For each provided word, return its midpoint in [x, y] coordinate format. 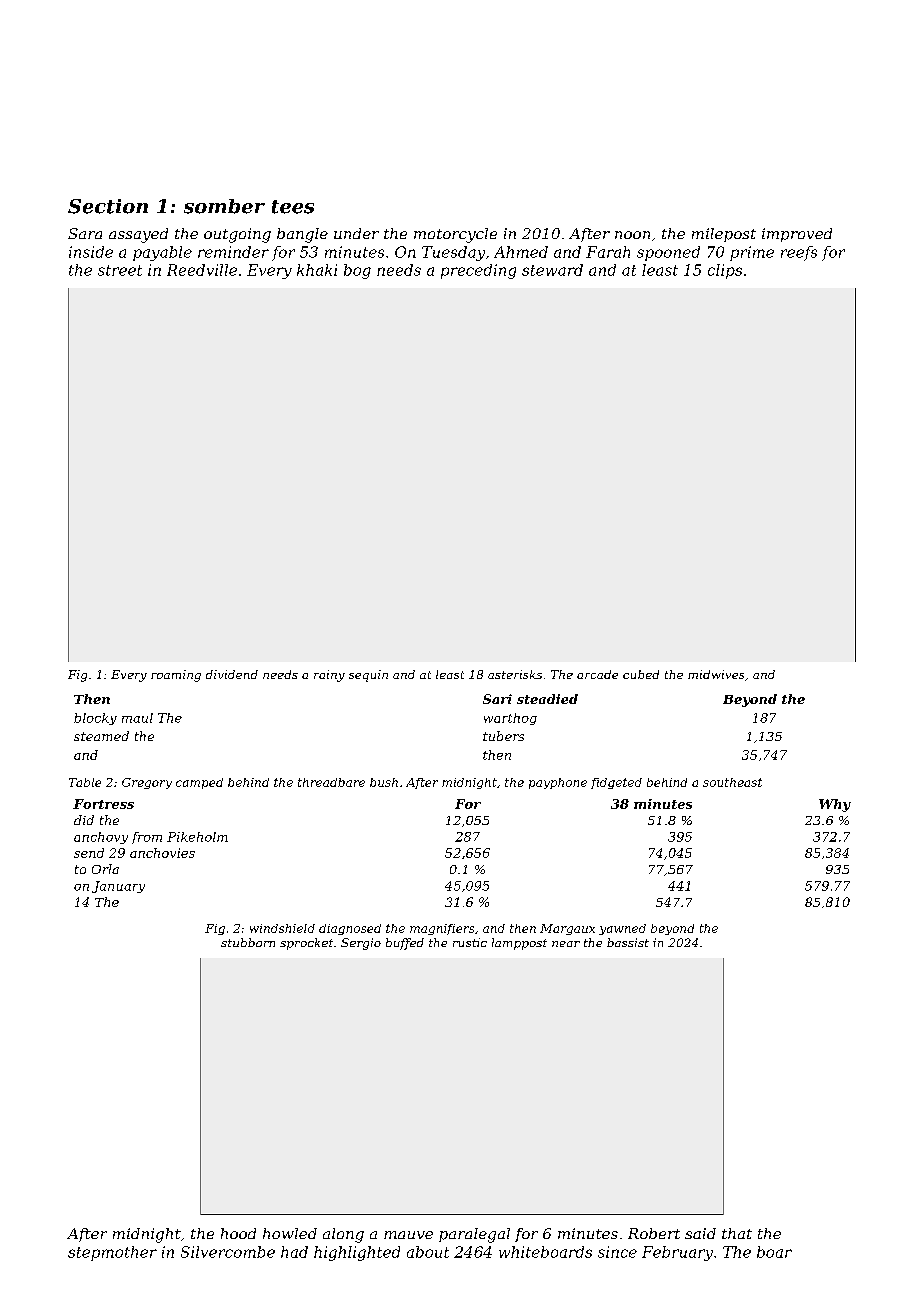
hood [238, 1233]
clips [725, 271]
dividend [232, 674]
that [737, 1233]
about [428, 1252]
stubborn [248, 942]
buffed [405, 944]
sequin [368, 676]
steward [552, 270]
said [700, 1233]
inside [91, 252]
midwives [716, 674]
